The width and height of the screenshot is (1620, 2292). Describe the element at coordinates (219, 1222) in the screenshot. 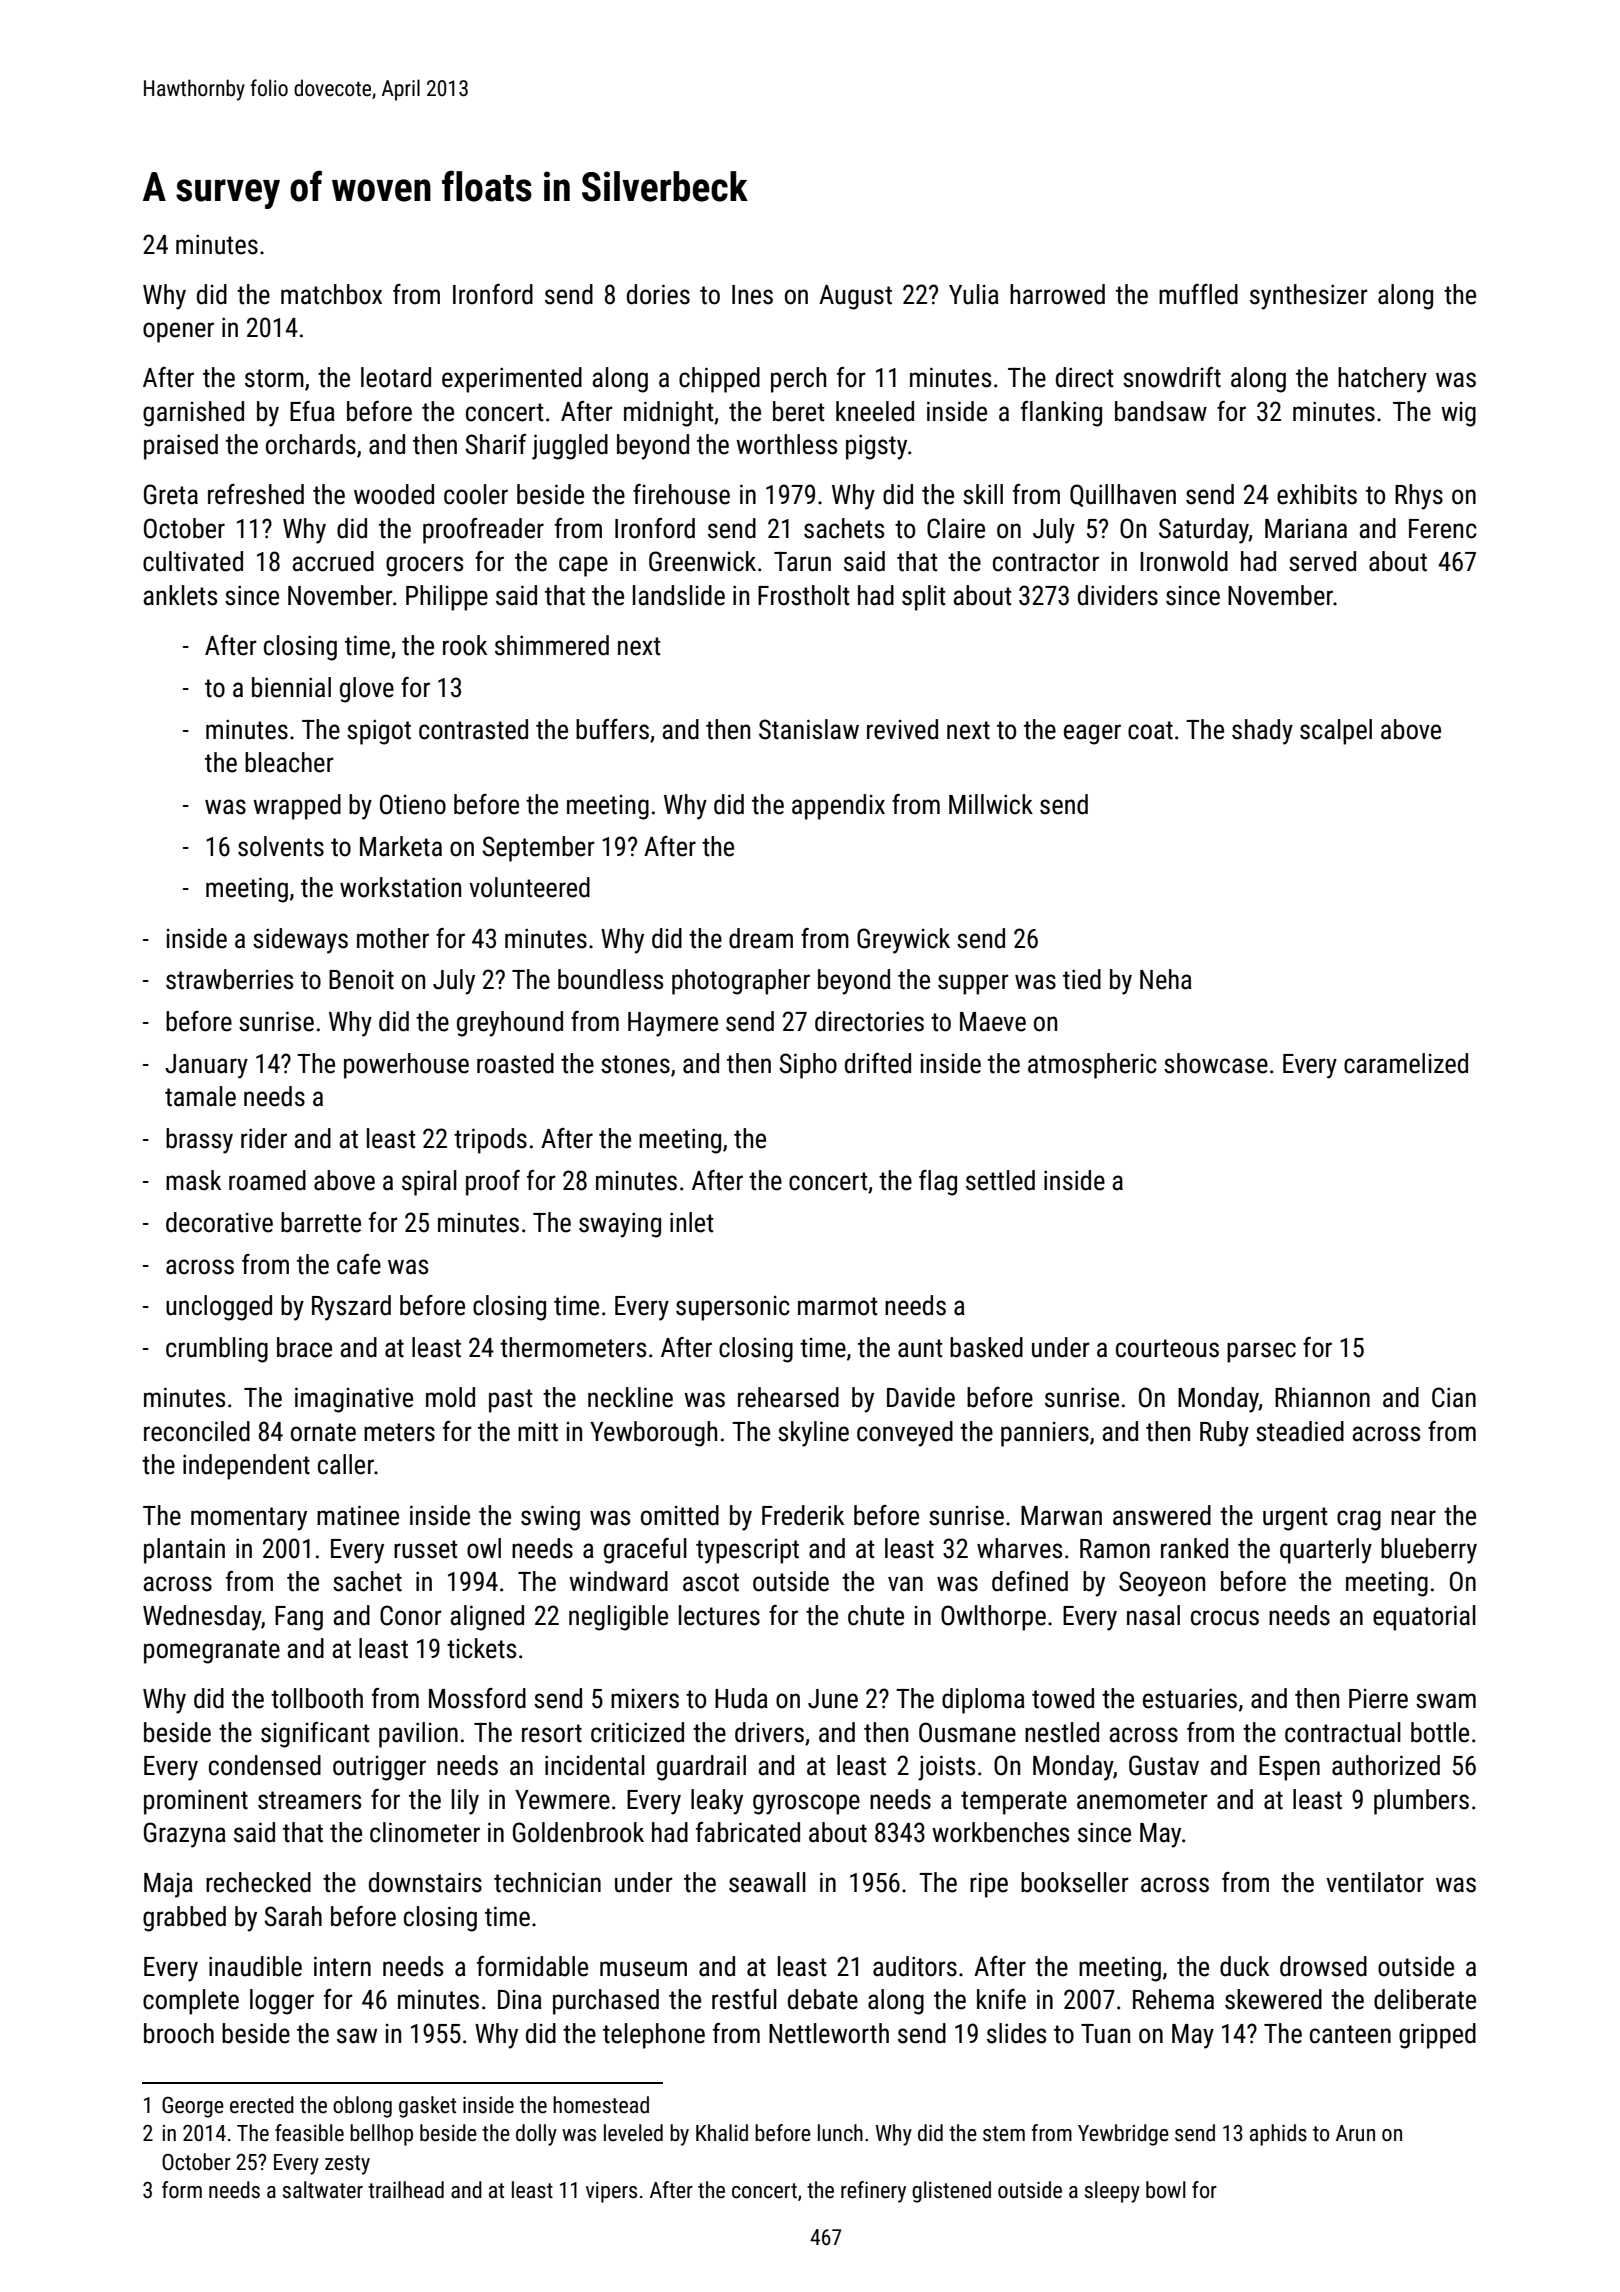

I see `decorative` at that location.
